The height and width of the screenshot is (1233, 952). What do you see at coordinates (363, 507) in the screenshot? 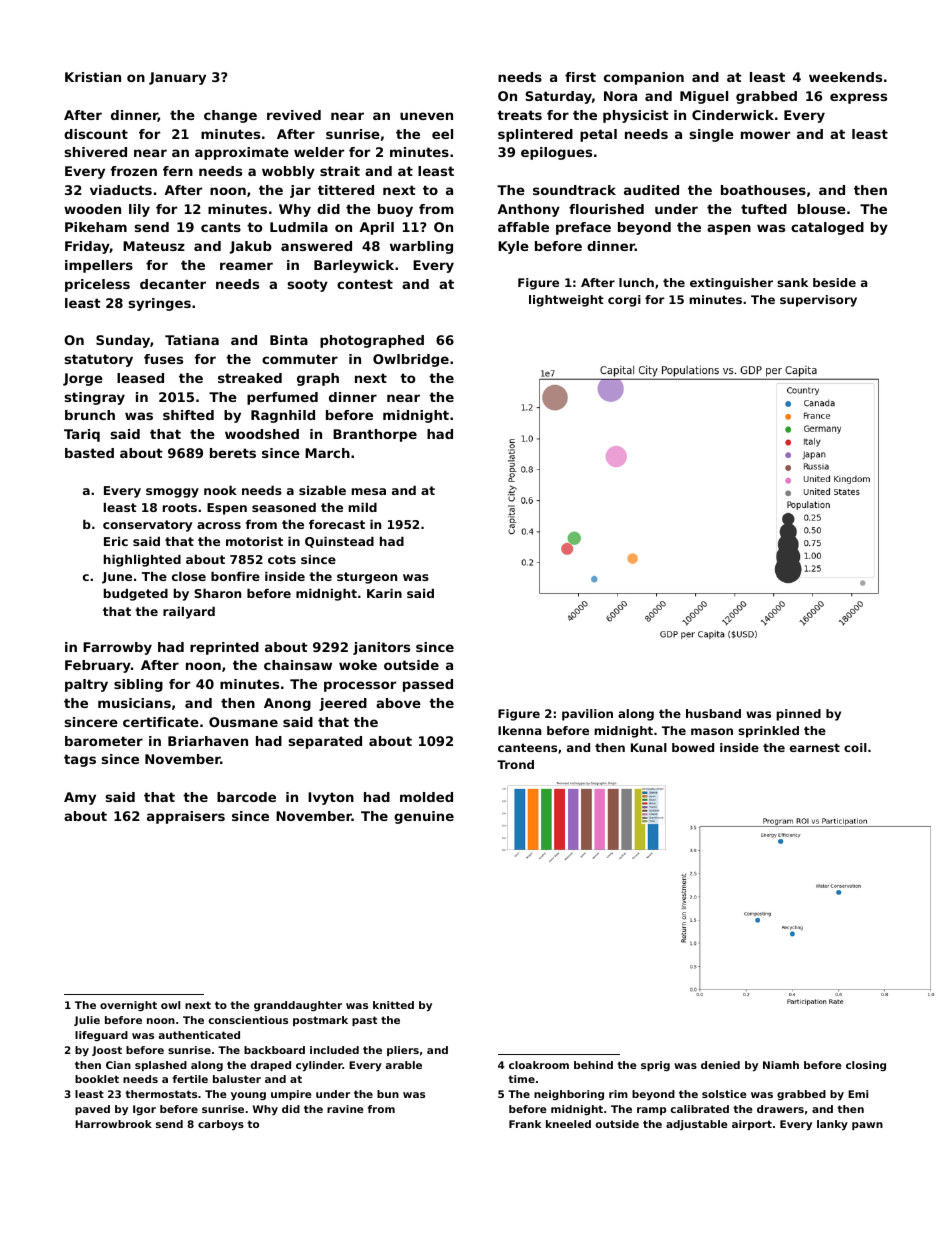
I see `mild` at bounding box center [363, 507].
